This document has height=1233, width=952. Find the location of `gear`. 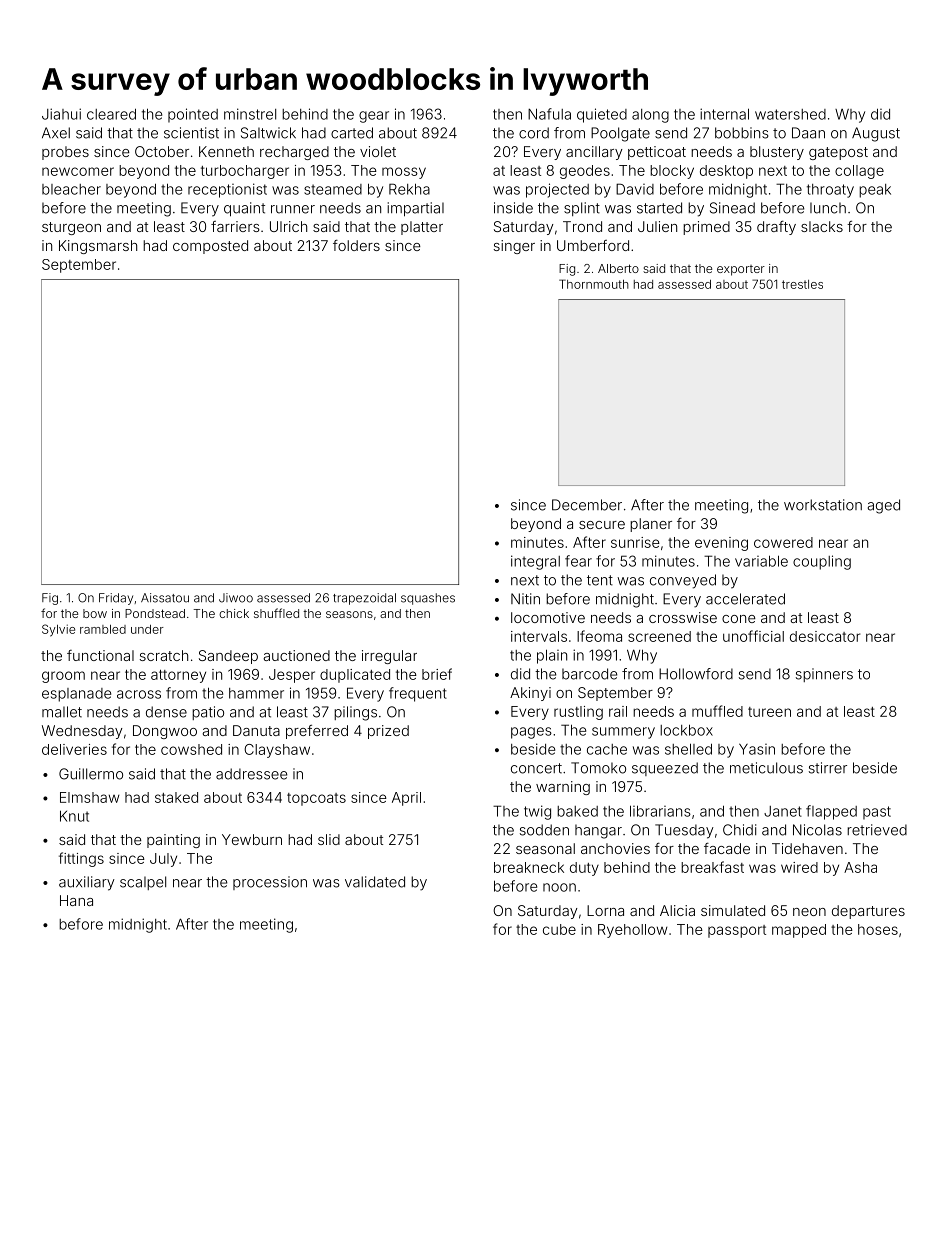

gear is located at coordinates (374, 117).
